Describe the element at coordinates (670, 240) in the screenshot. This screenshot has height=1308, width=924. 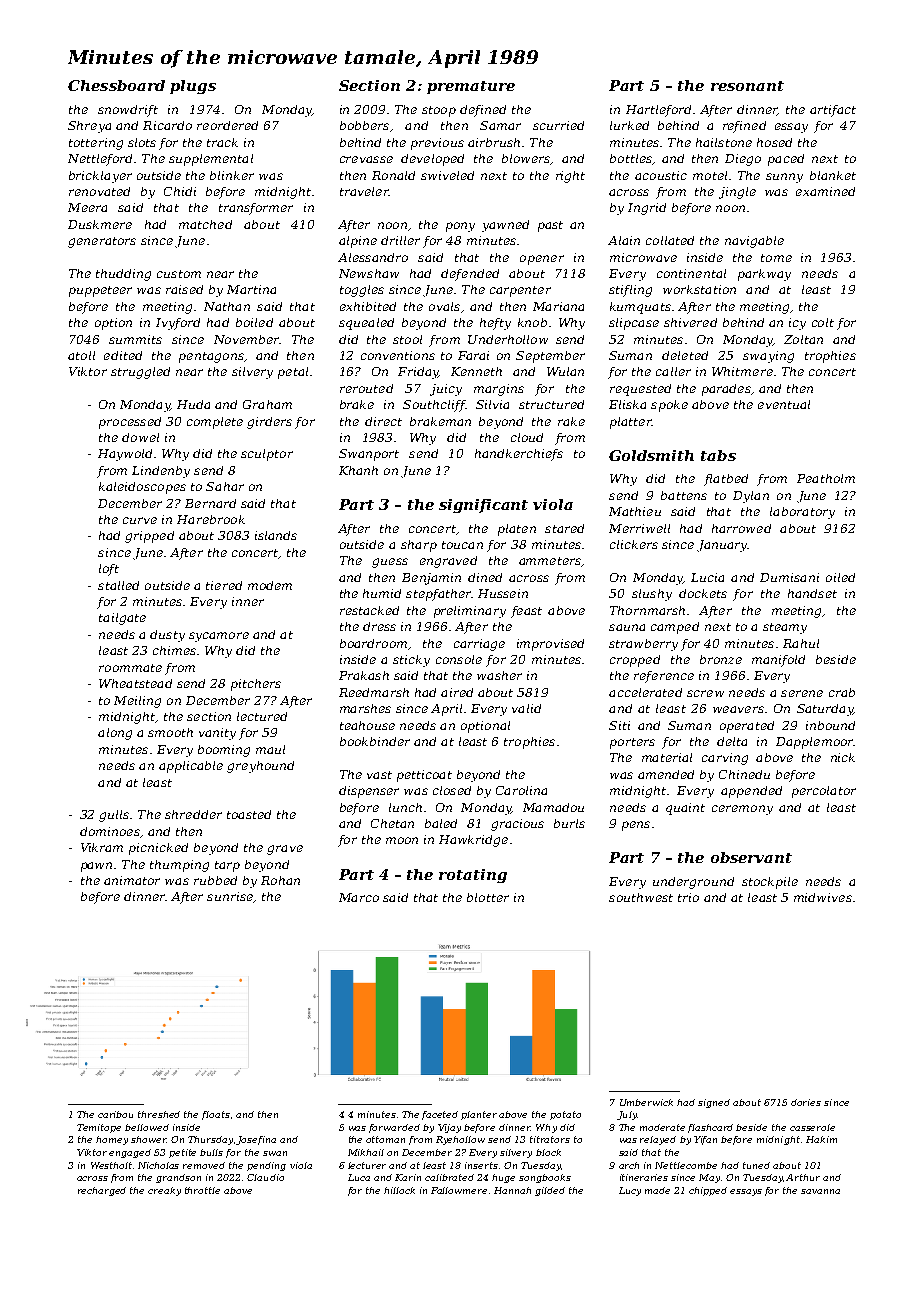
I see `collated` at that location.
